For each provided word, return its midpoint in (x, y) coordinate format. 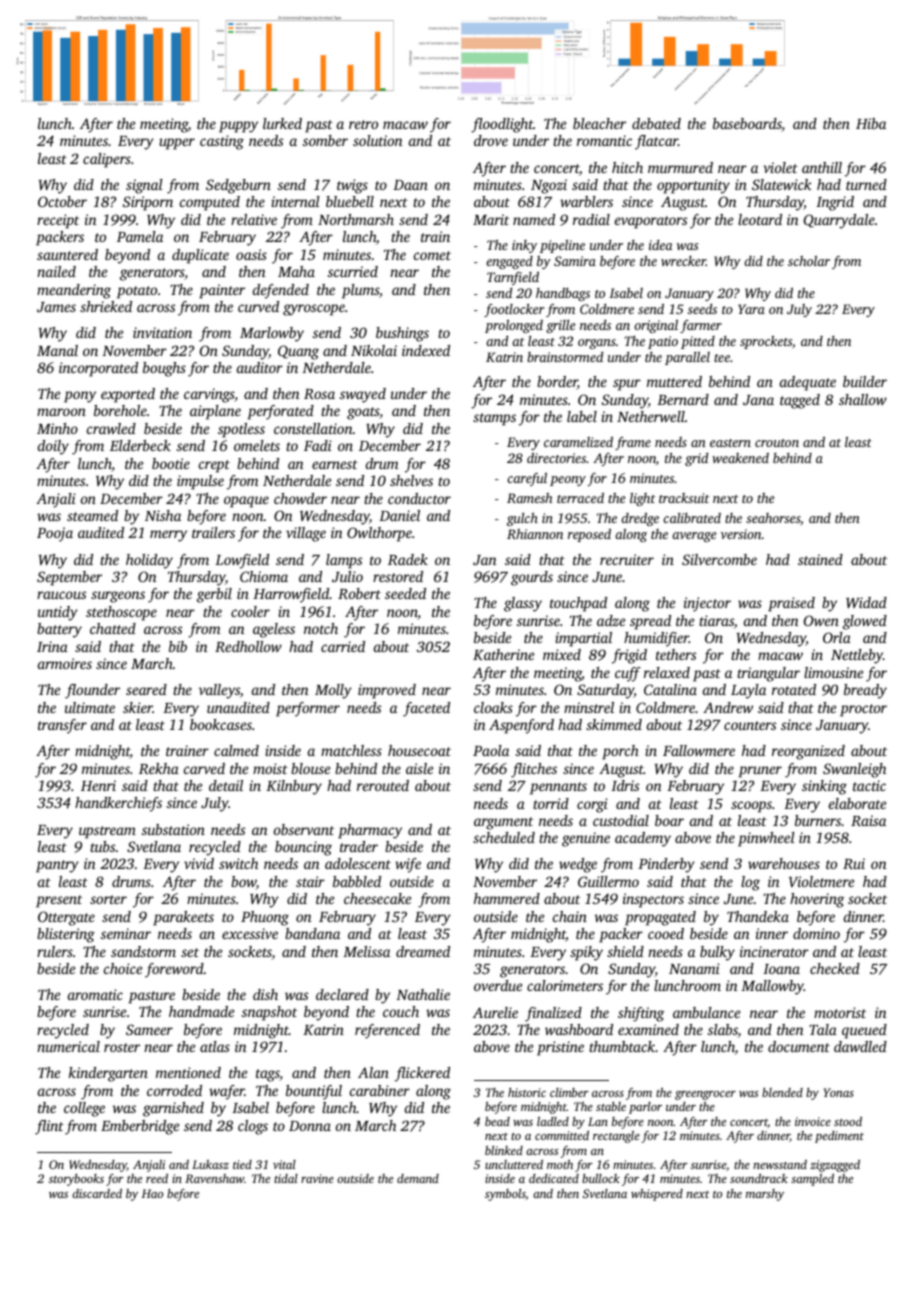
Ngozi (549, 186)
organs (597, 344)
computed (210, 203)
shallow (863, 399)
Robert (359, 593)
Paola (491, 750)
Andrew (728, 707)
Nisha (163, 515)
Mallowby (772, 987)
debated (656, 123)
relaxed (667, 672)
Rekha (159, 768)
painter (222, 291)
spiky (586, 953)
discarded (97, 1193)
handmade (201, 1011)
